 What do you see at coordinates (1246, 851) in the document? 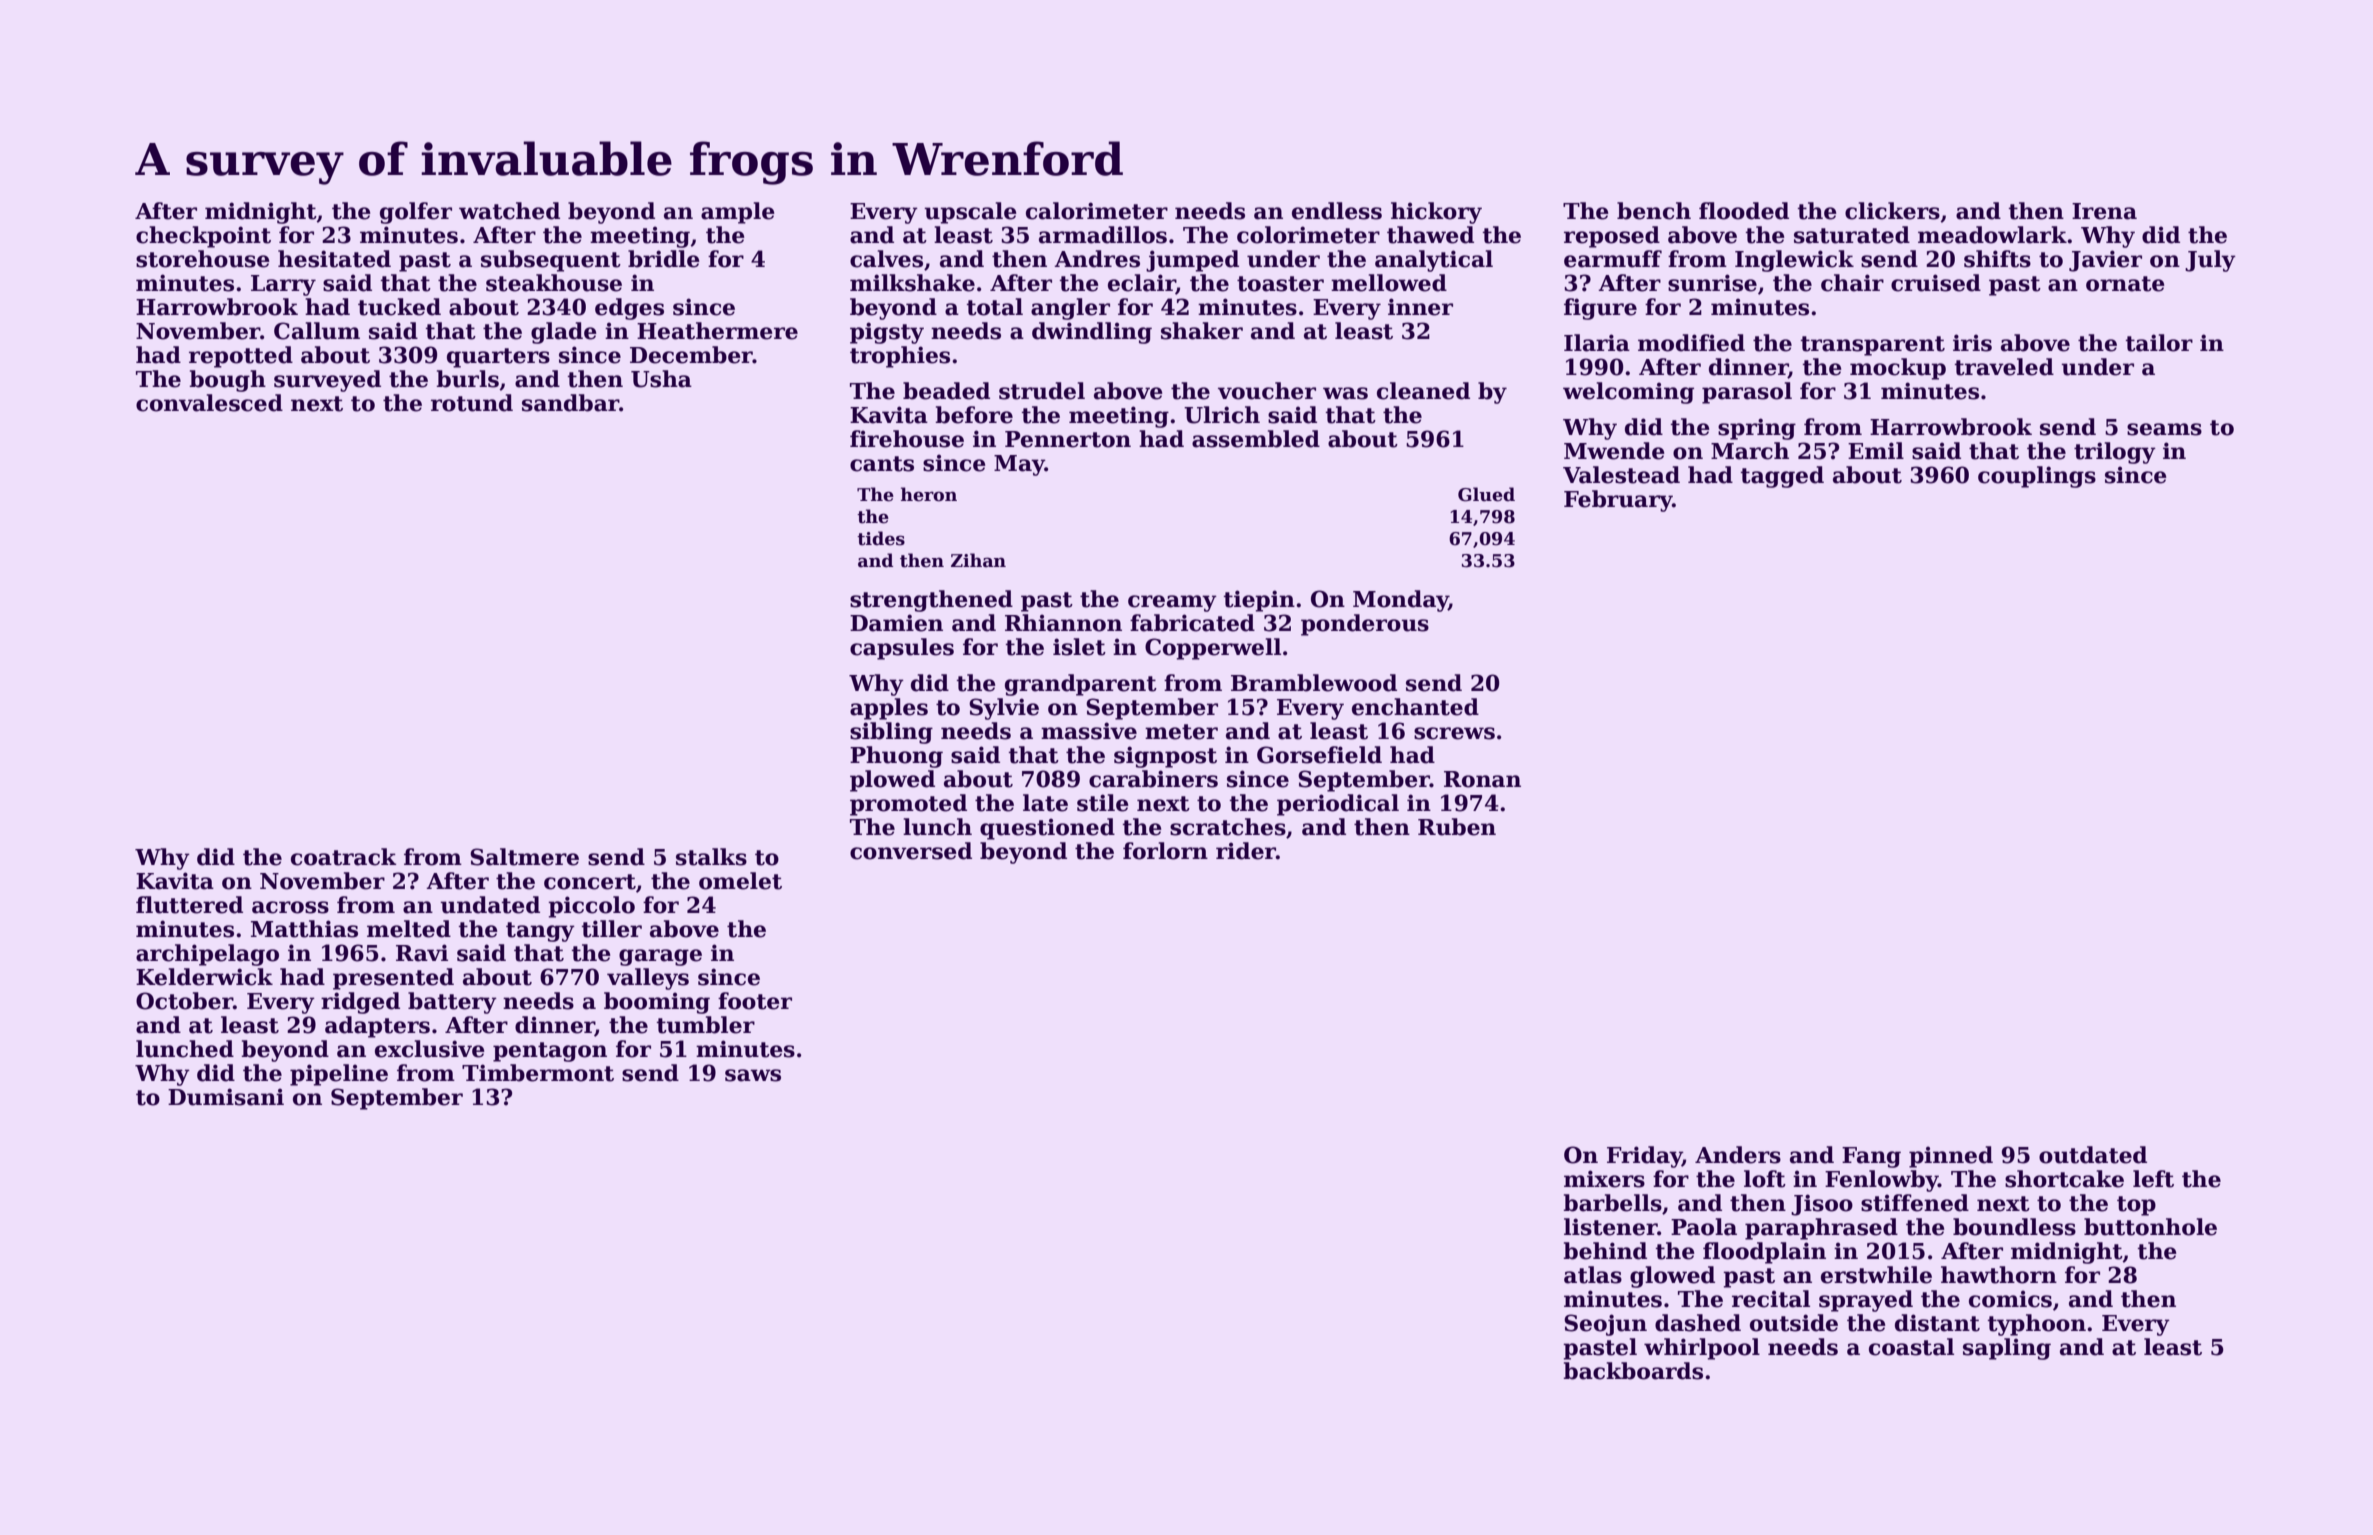
I see `rider` at bounding box center [1246, 851].
